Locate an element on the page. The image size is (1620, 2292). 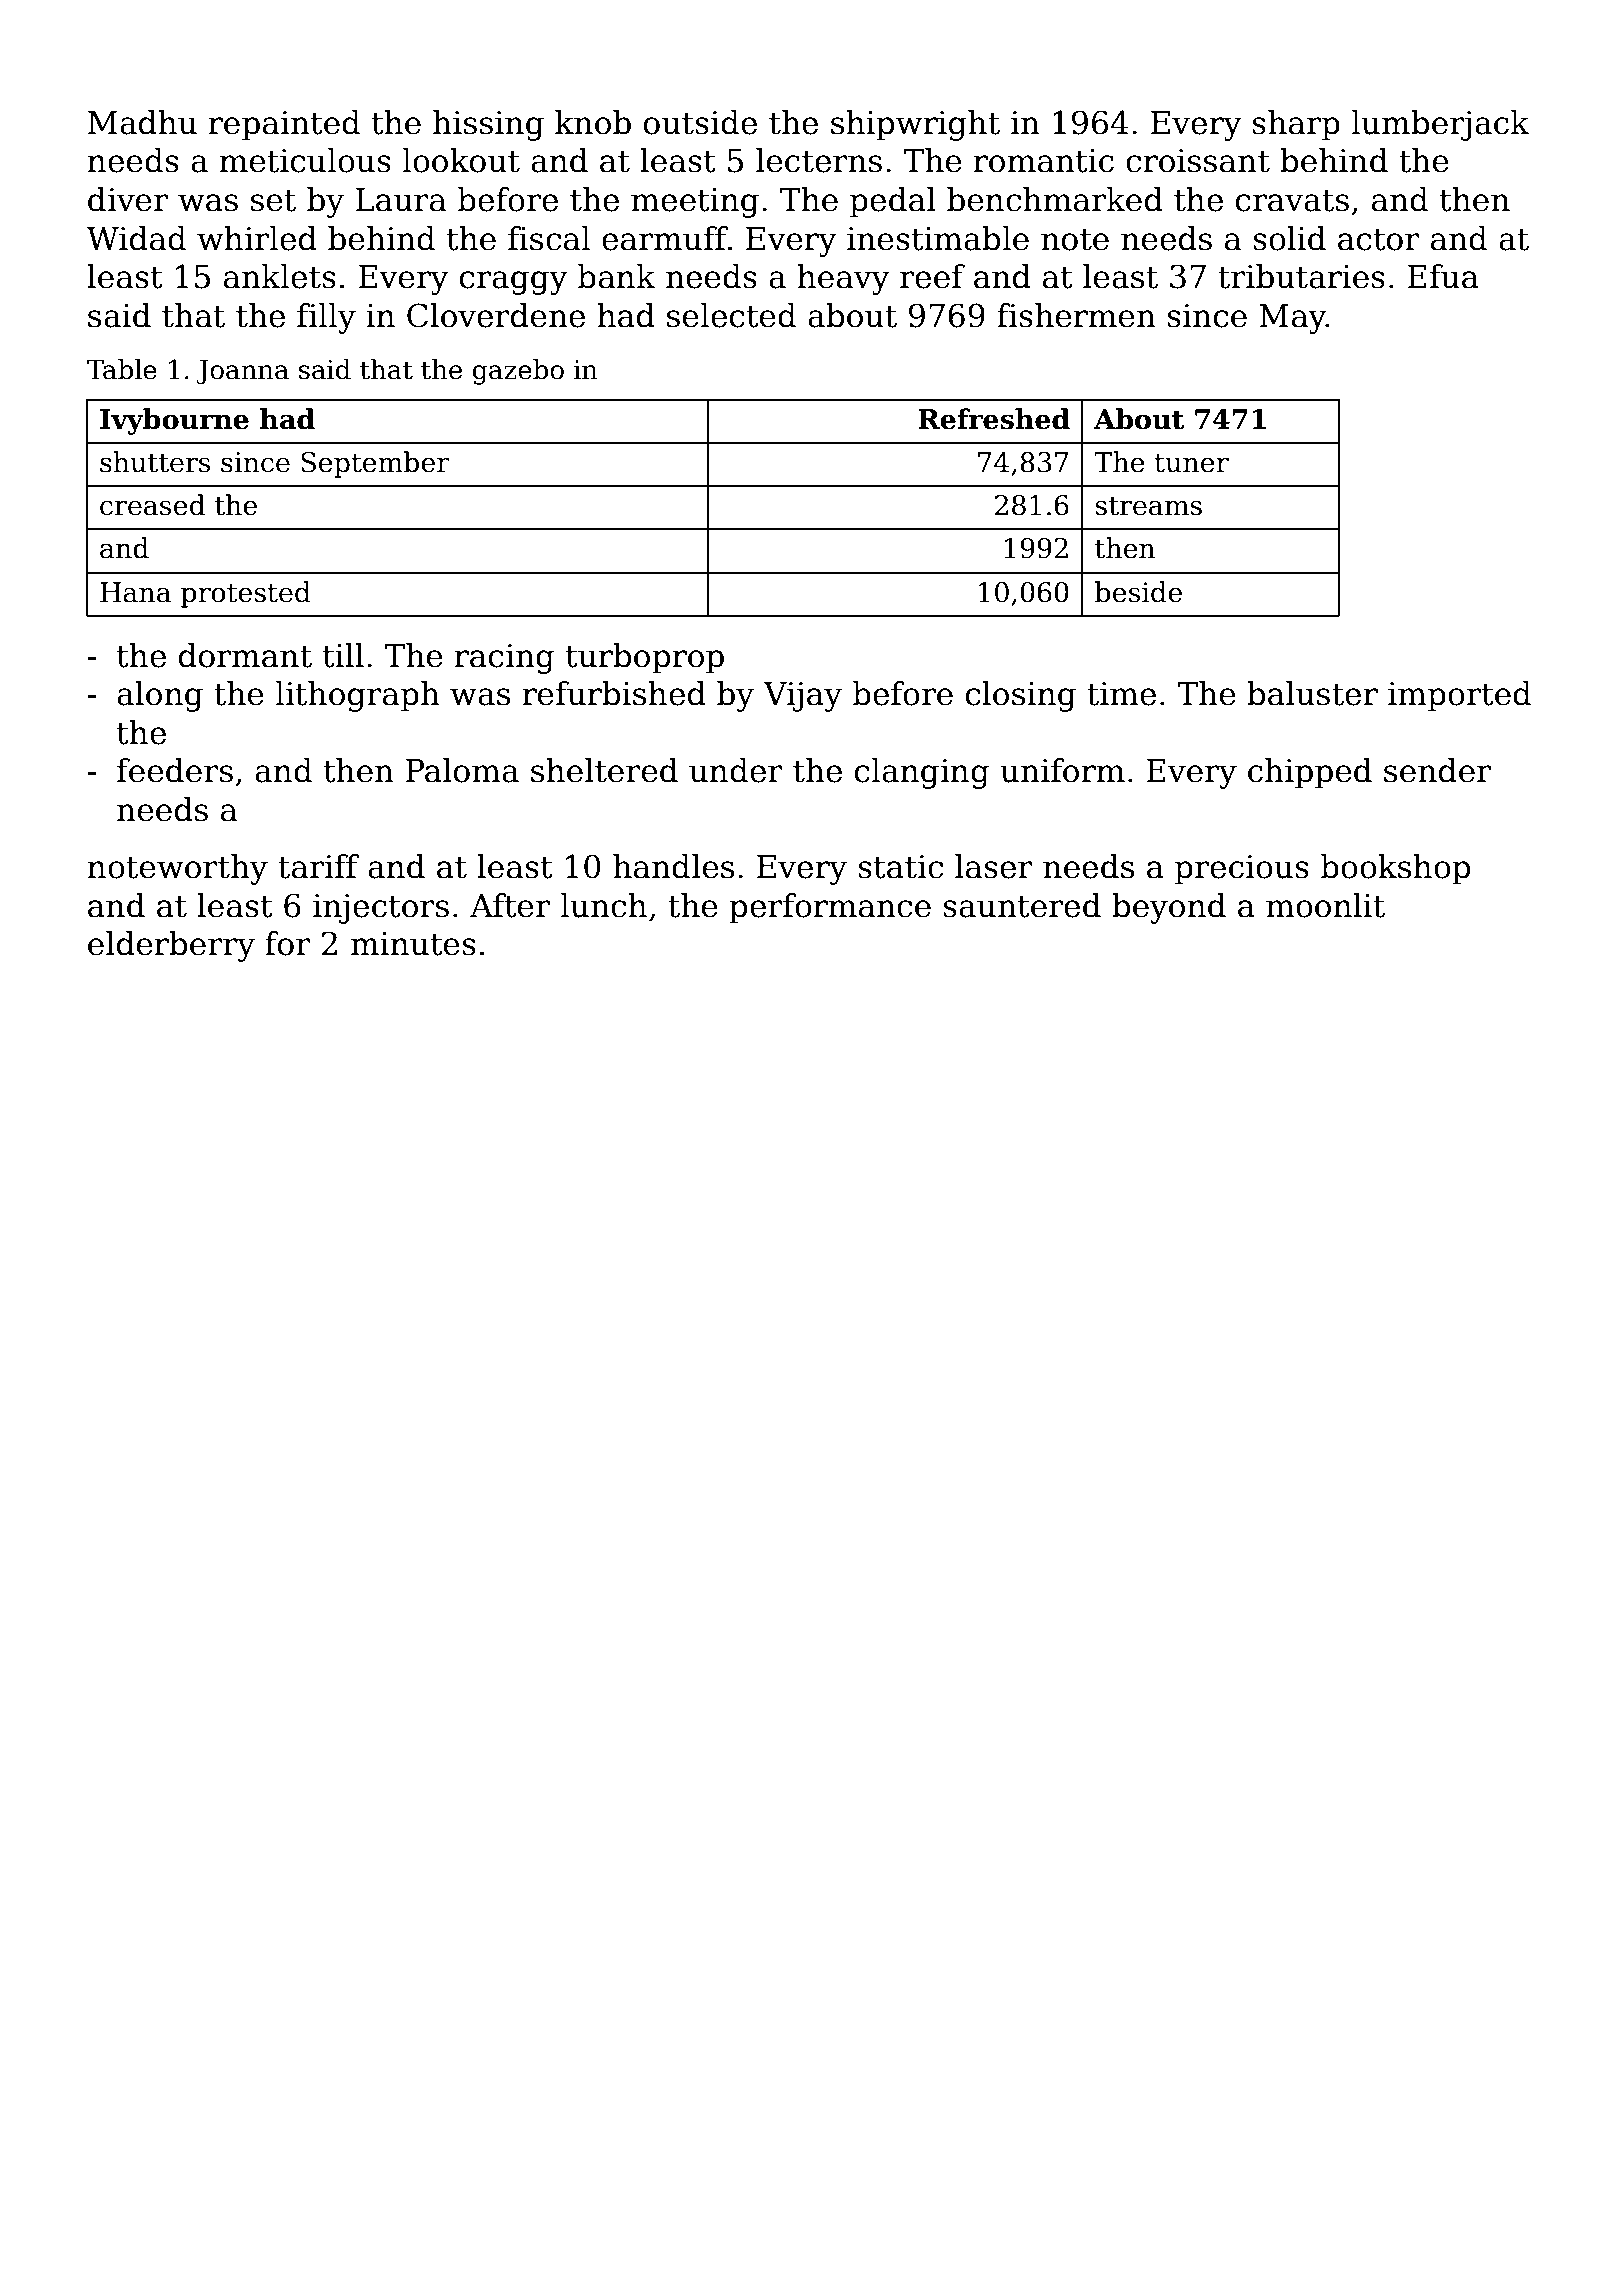
turboprop is located at coordinates (645, 658).
